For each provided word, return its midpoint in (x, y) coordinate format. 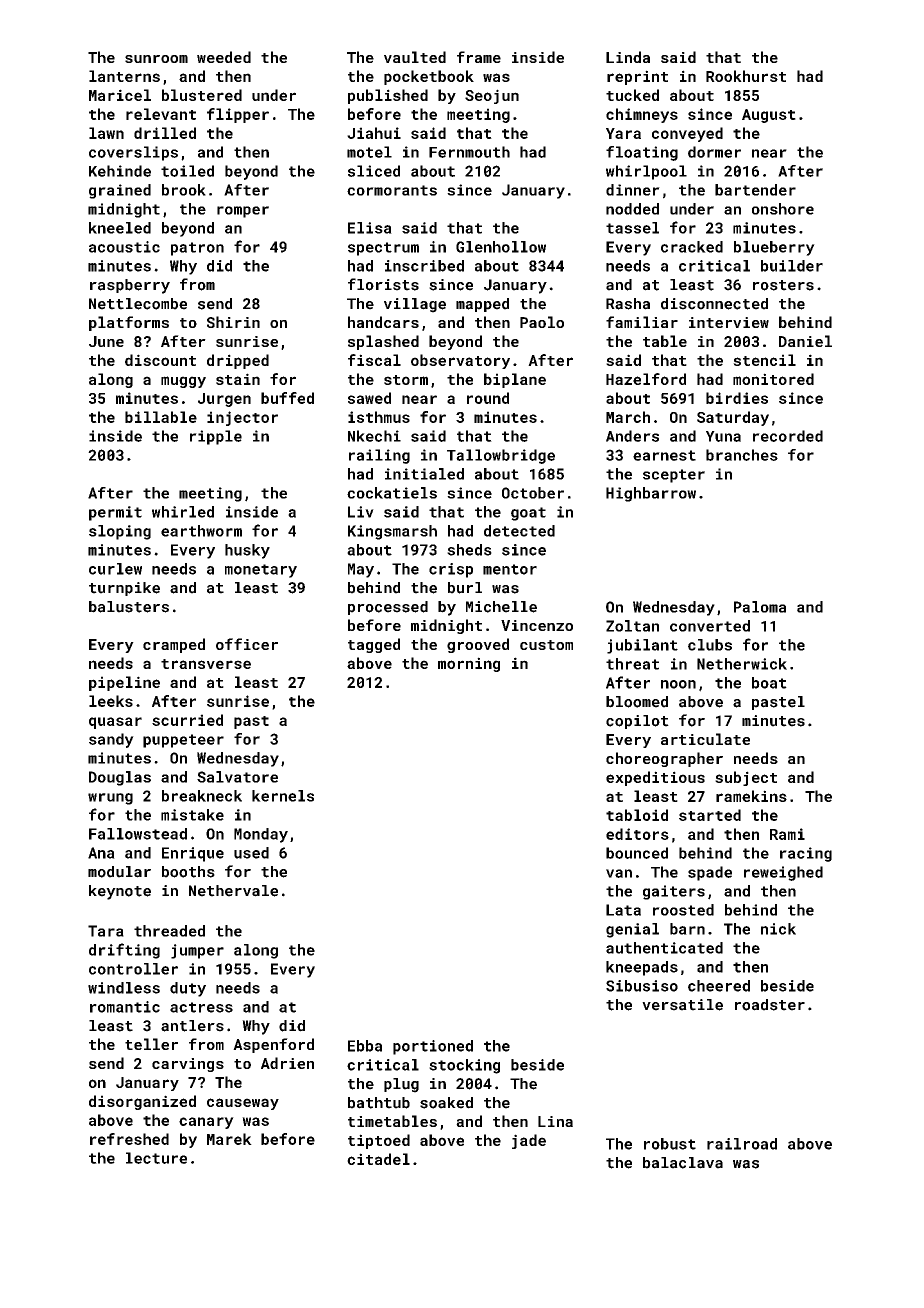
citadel (378, 1159)
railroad (742, 1144)
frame (479, 57)
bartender (755, 190)
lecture (156, 1158)
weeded (224, 57)
